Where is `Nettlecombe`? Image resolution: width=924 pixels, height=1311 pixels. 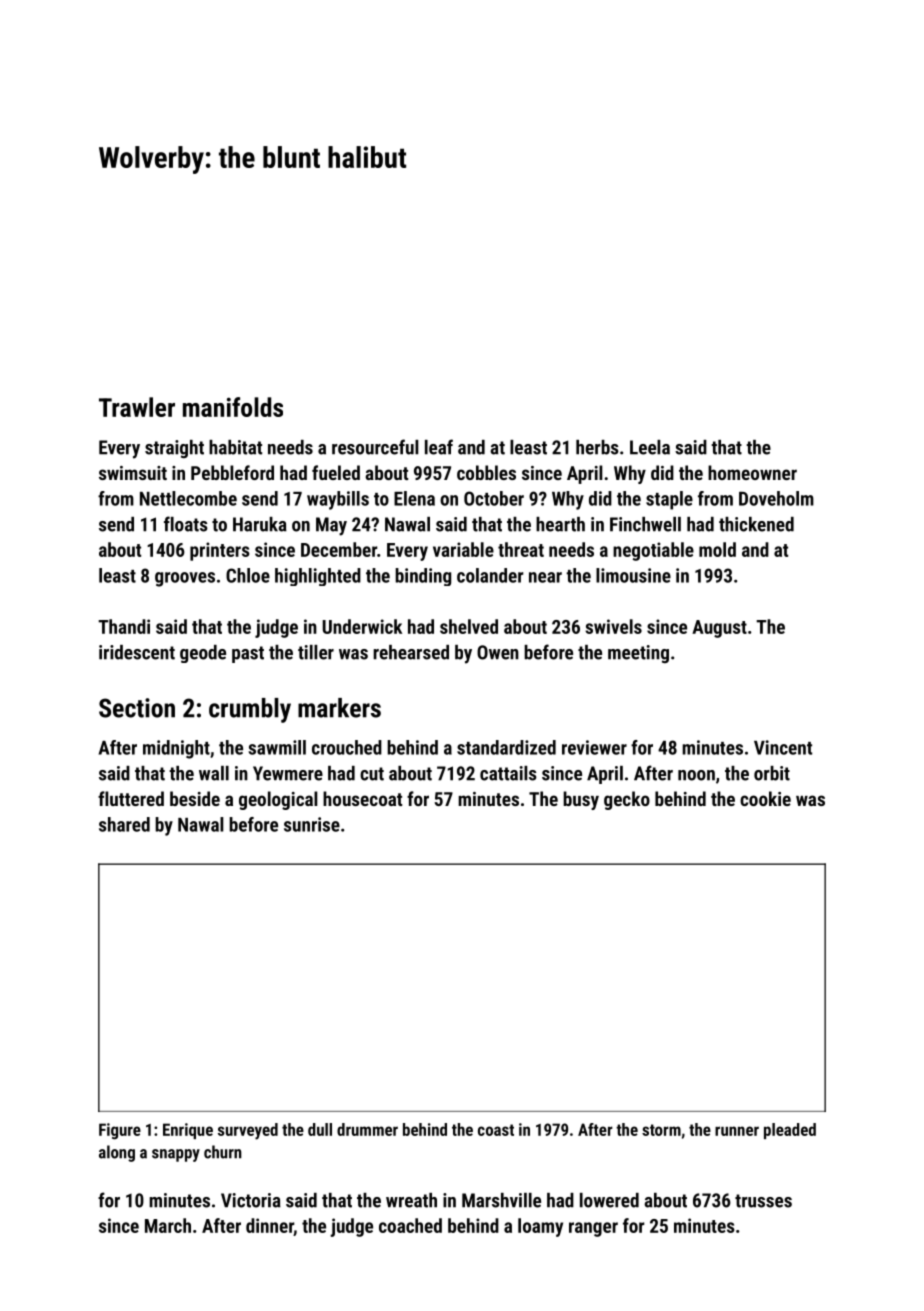 Nettlecombe is located at coordinates (188, 498).
